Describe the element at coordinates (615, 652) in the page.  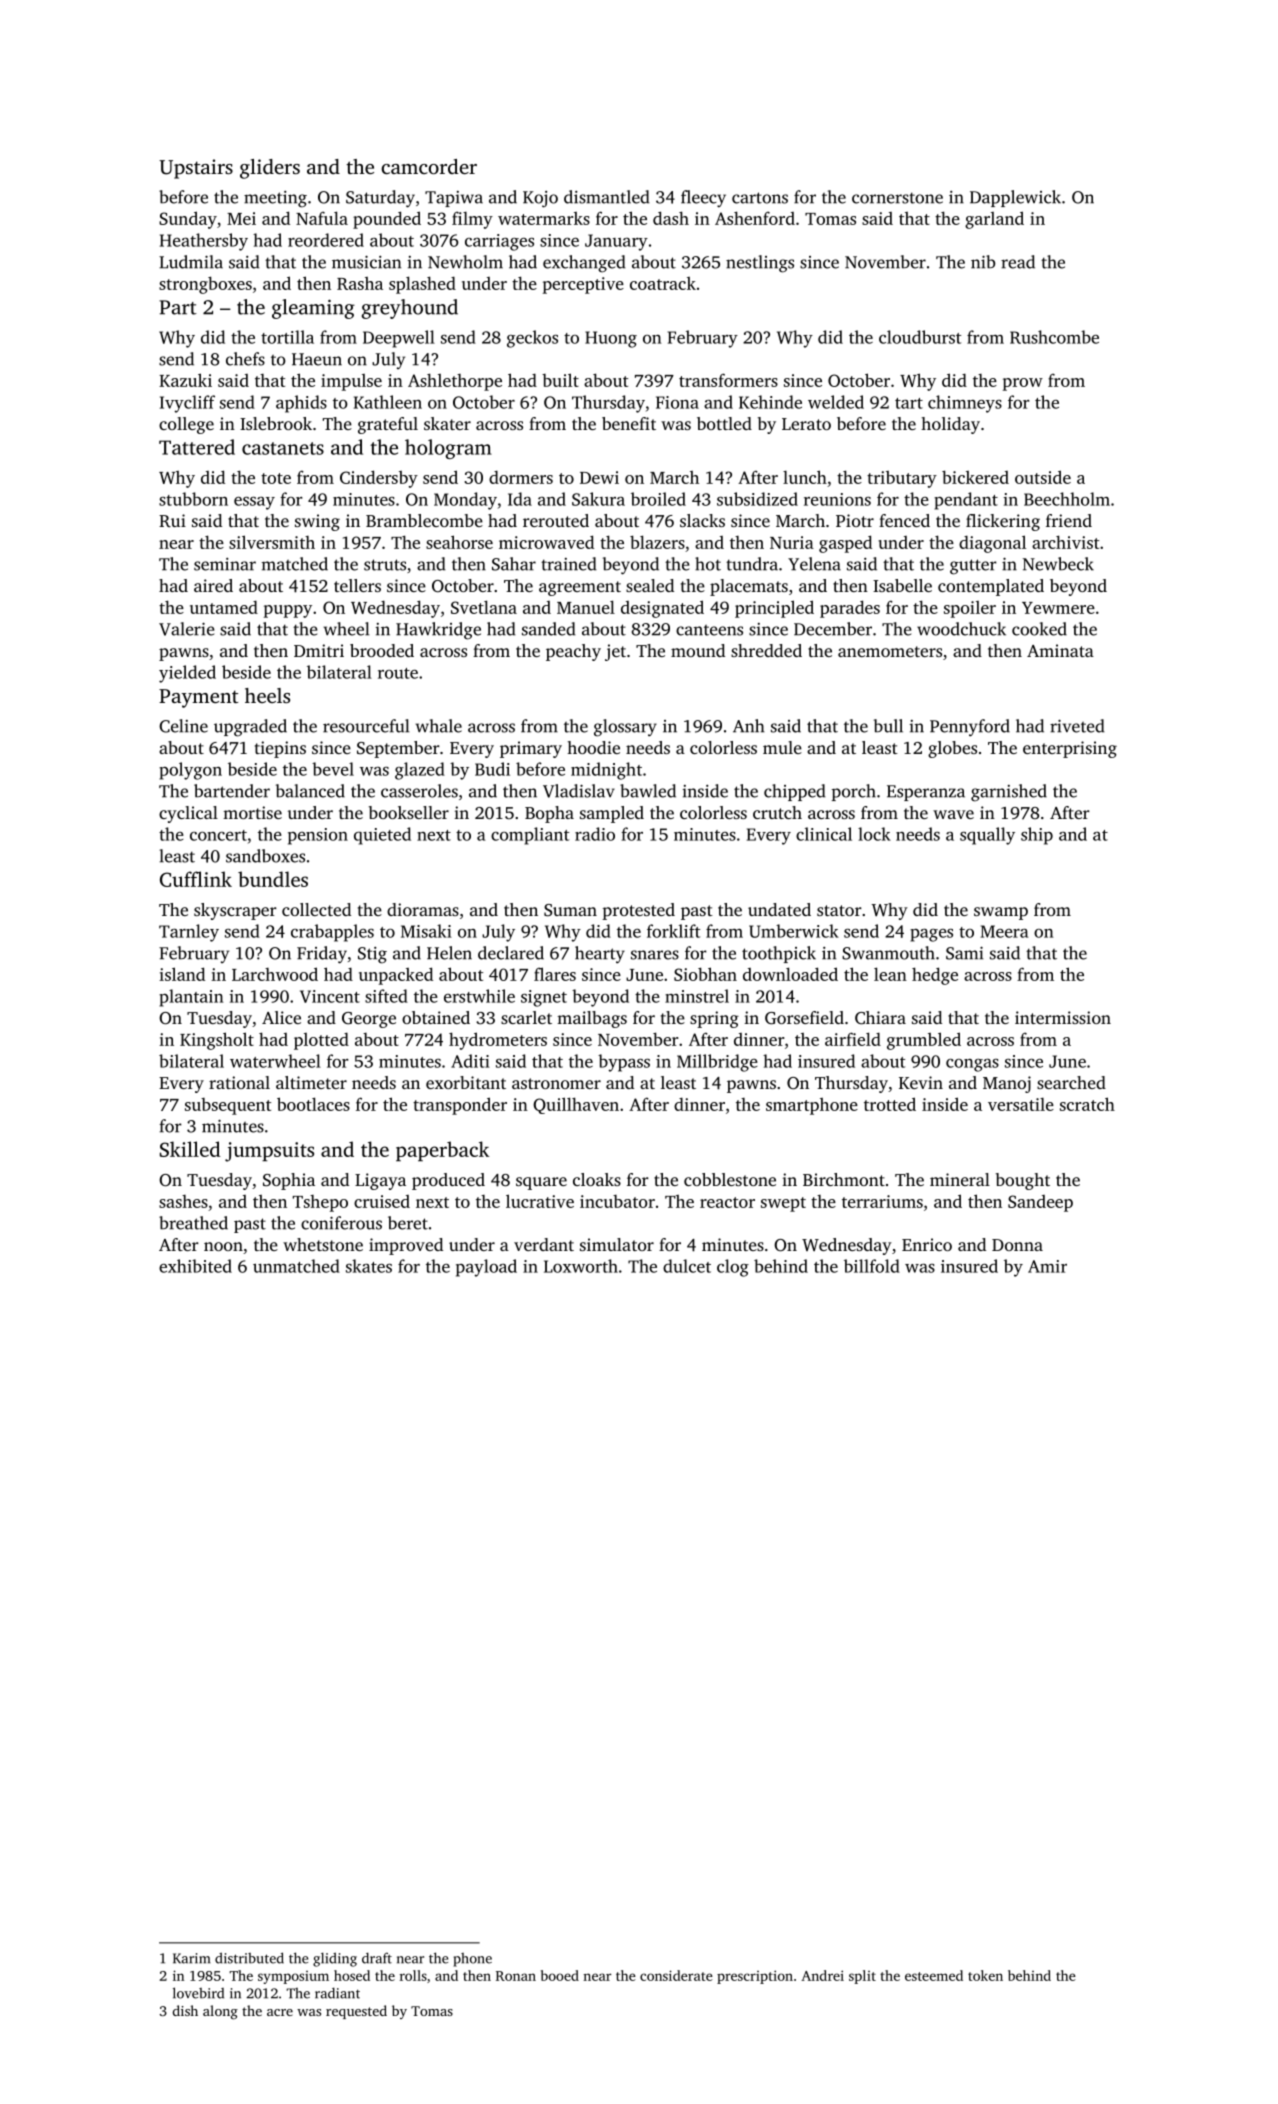
I see `jet` at that location.
